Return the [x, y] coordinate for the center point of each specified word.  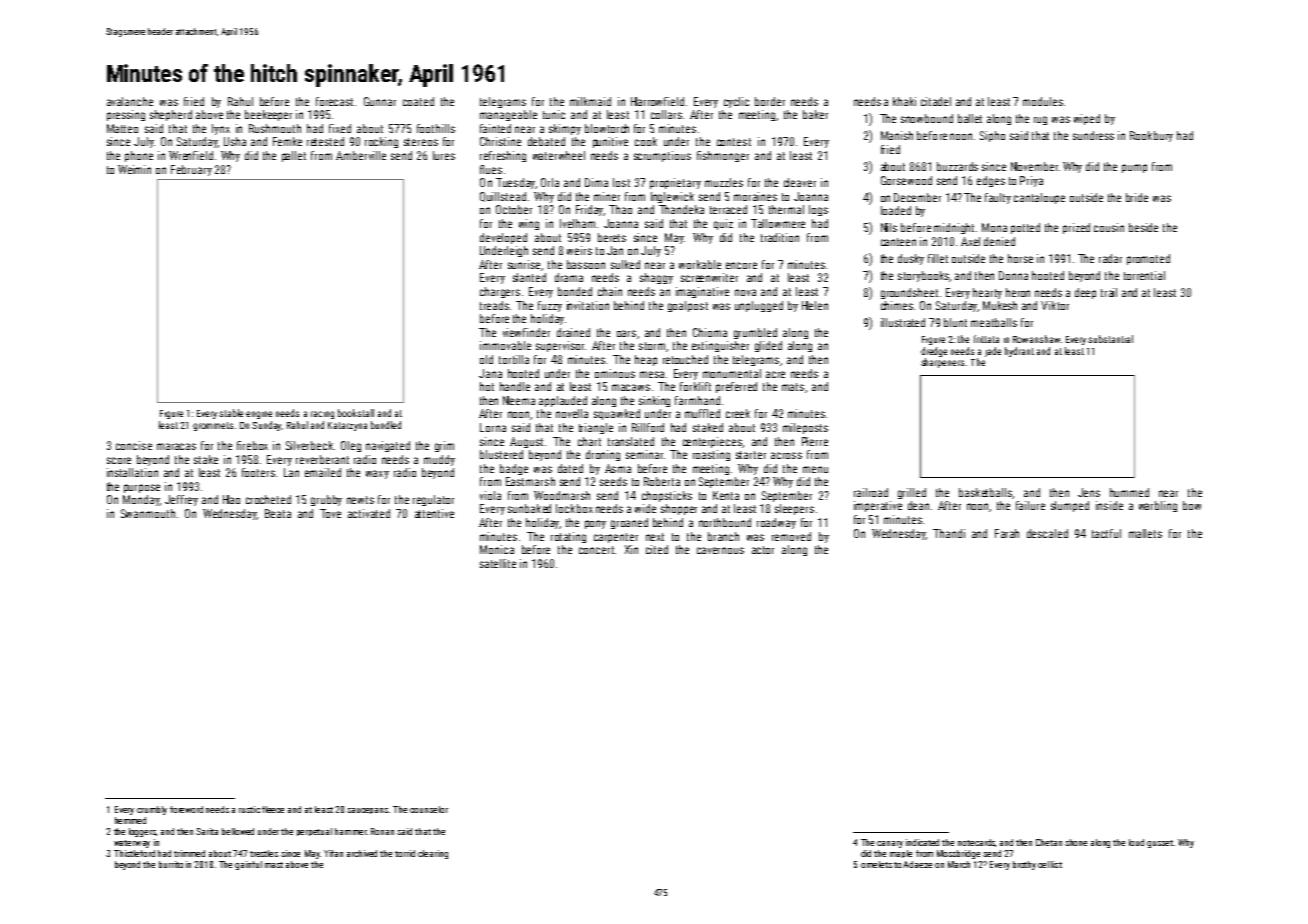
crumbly [152, 810]
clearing [433, 854]
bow [1192, 505]
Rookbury [1151, 136]
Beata [278, 513]
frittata [986, 339]
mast [274, 865]
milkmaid [590, 101]
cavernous [720, 550]
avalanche [130, 101]
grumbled [755, 333]
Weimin [134, 169]
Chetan [1049, 842]
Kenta [726, 495]
